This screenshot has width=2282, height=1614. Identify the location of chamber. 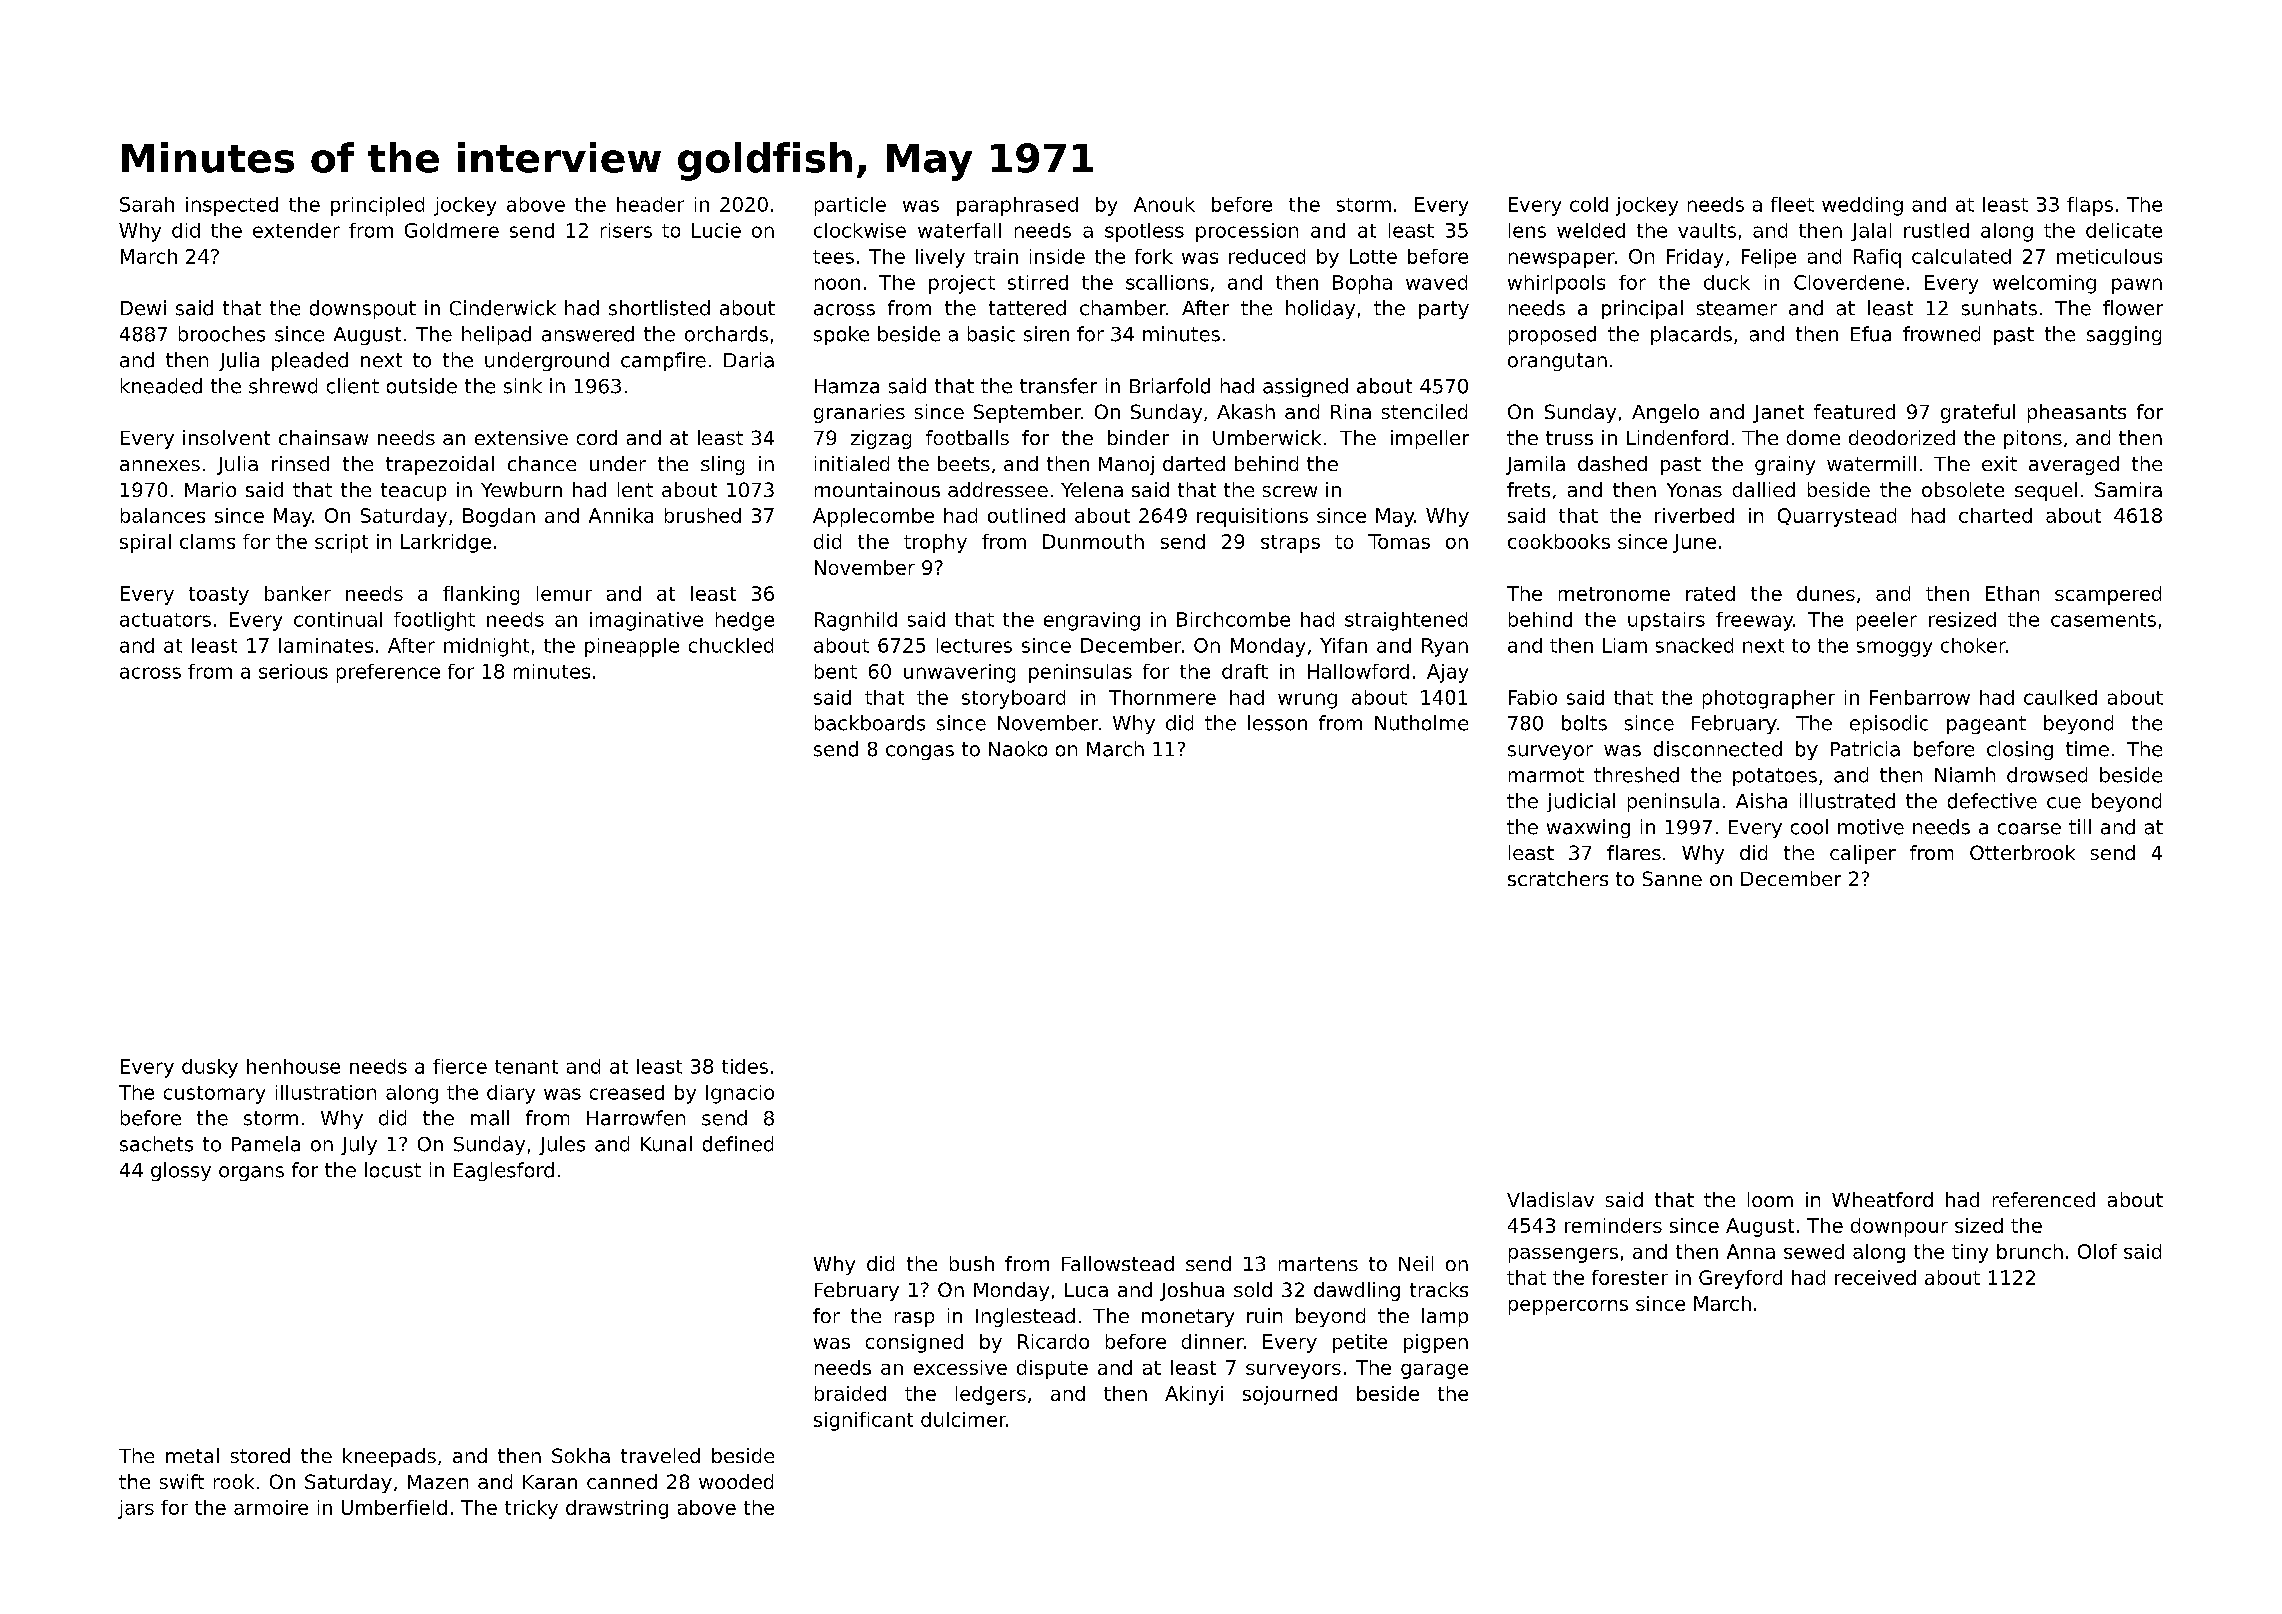
(1123, 308).
